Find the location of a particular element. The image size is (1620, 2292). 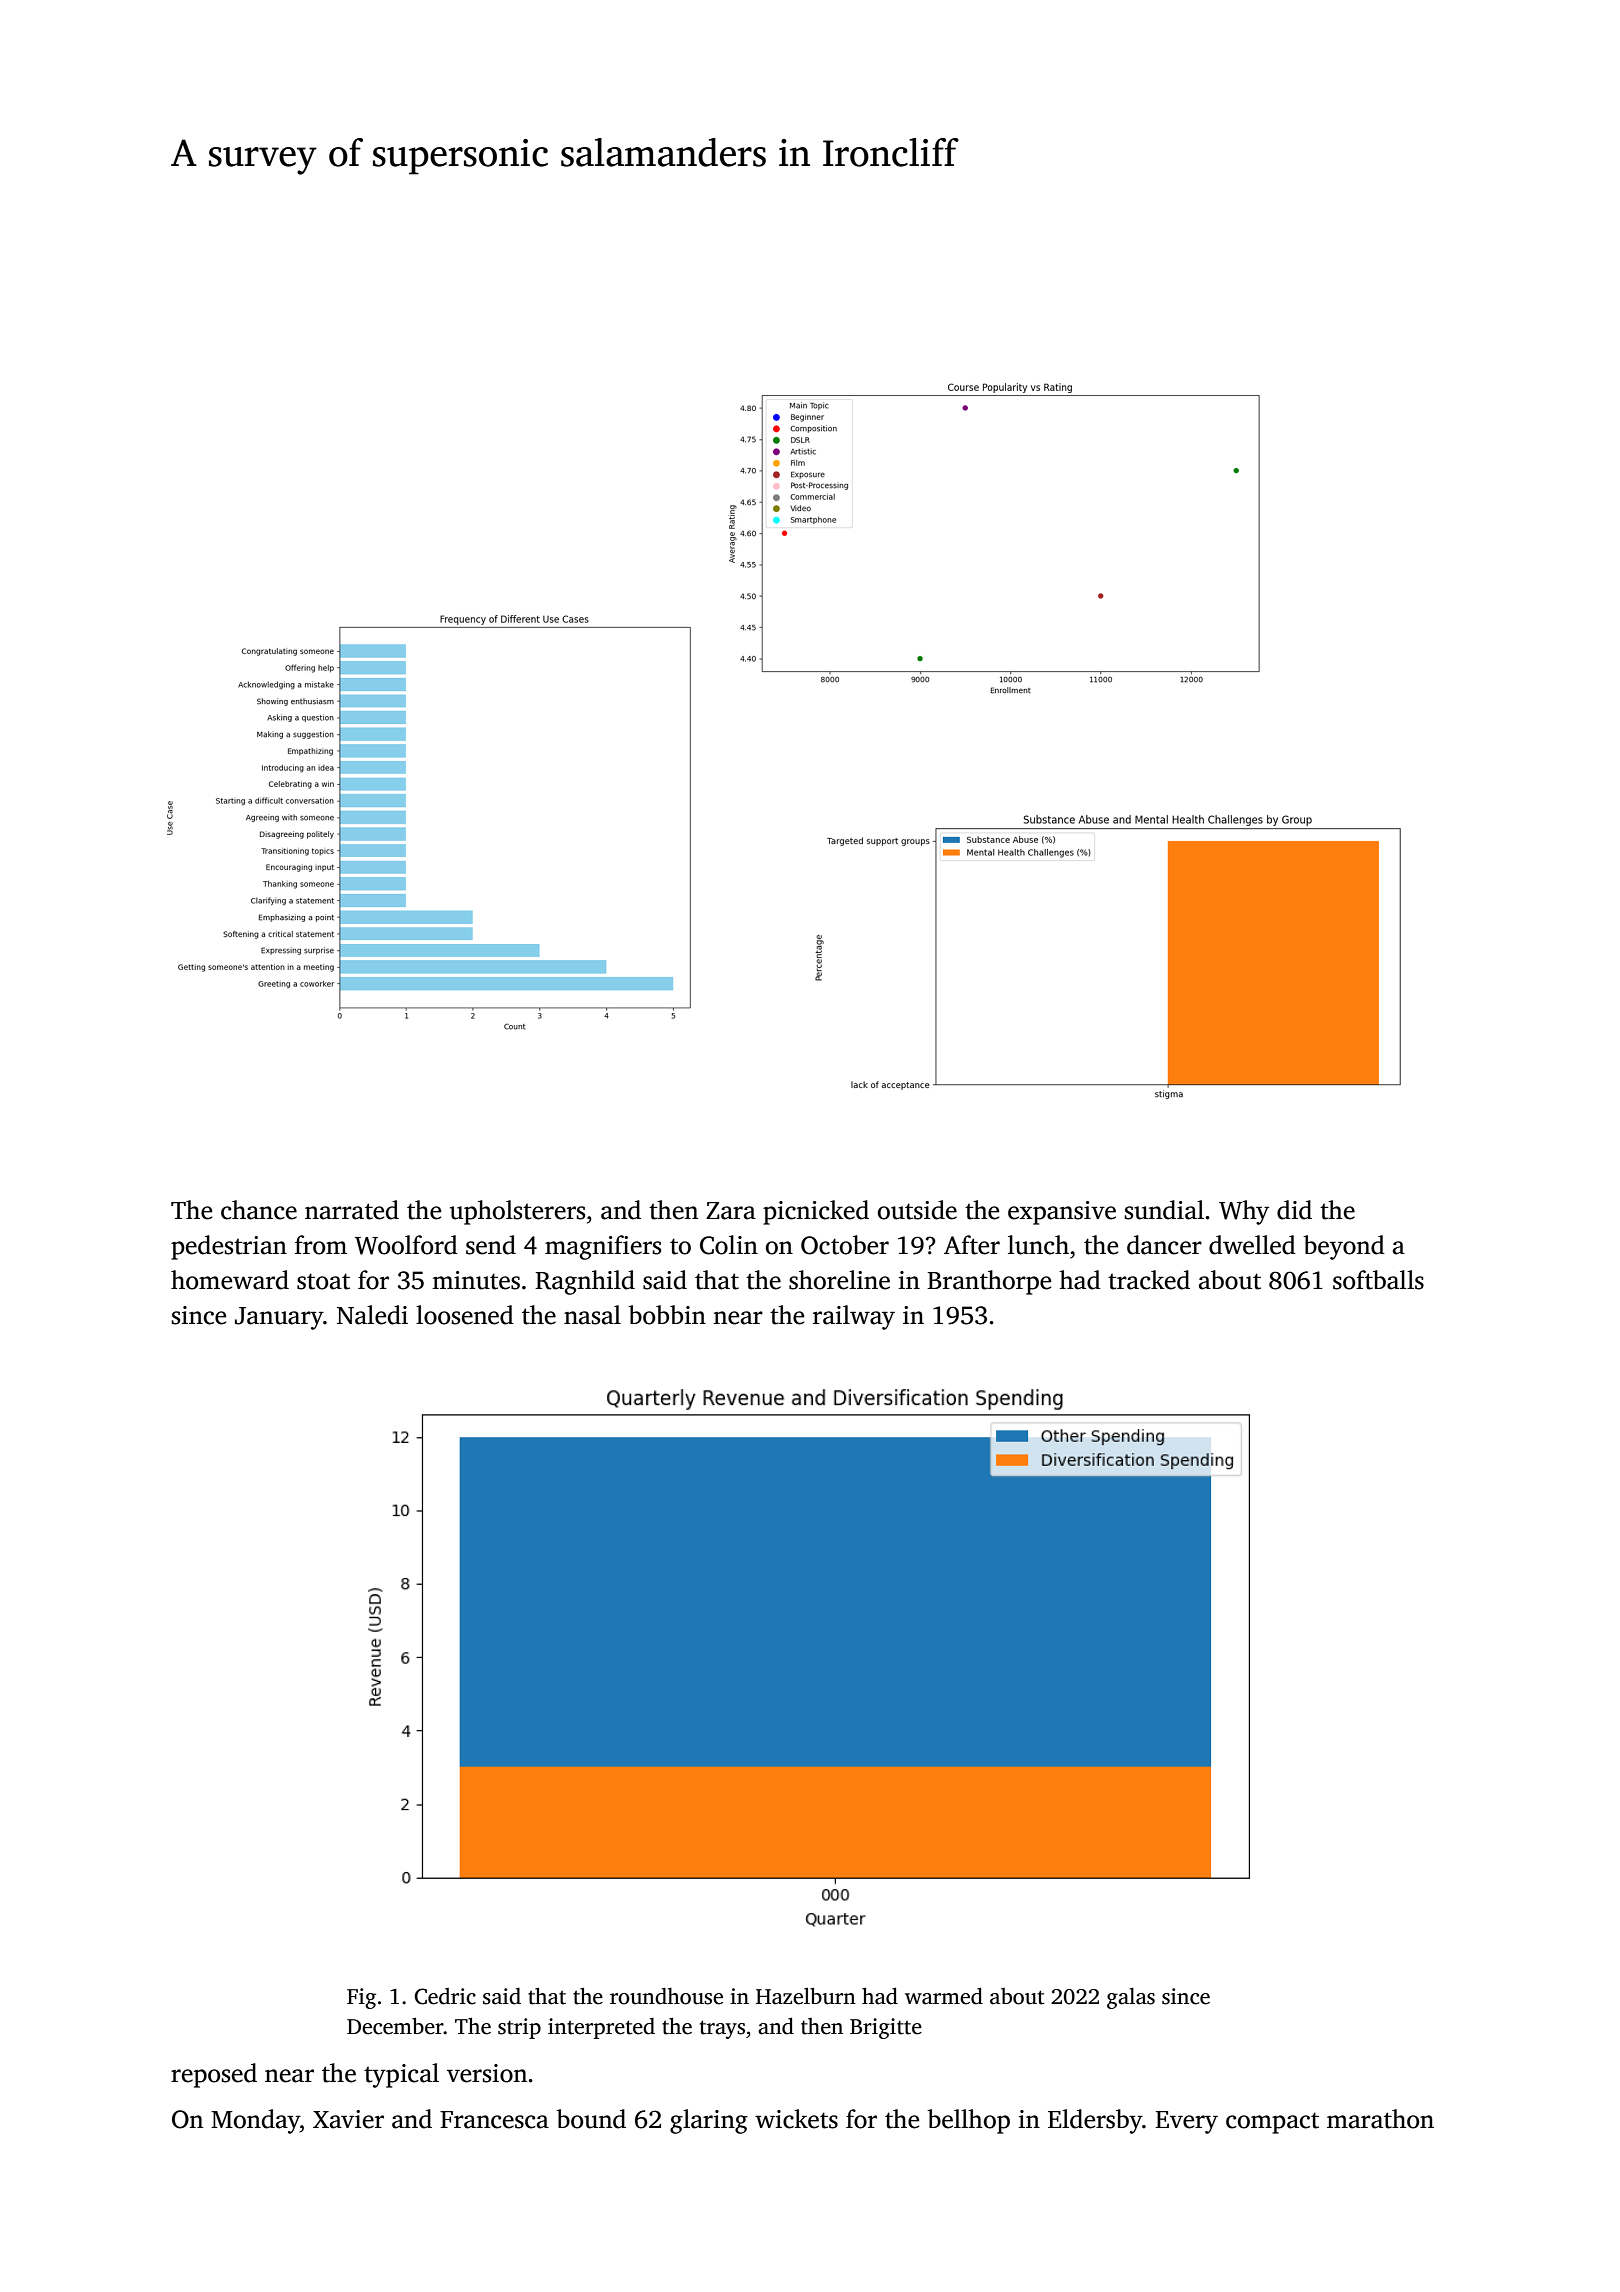

bellhop is located at coordinates (968, 2121).
